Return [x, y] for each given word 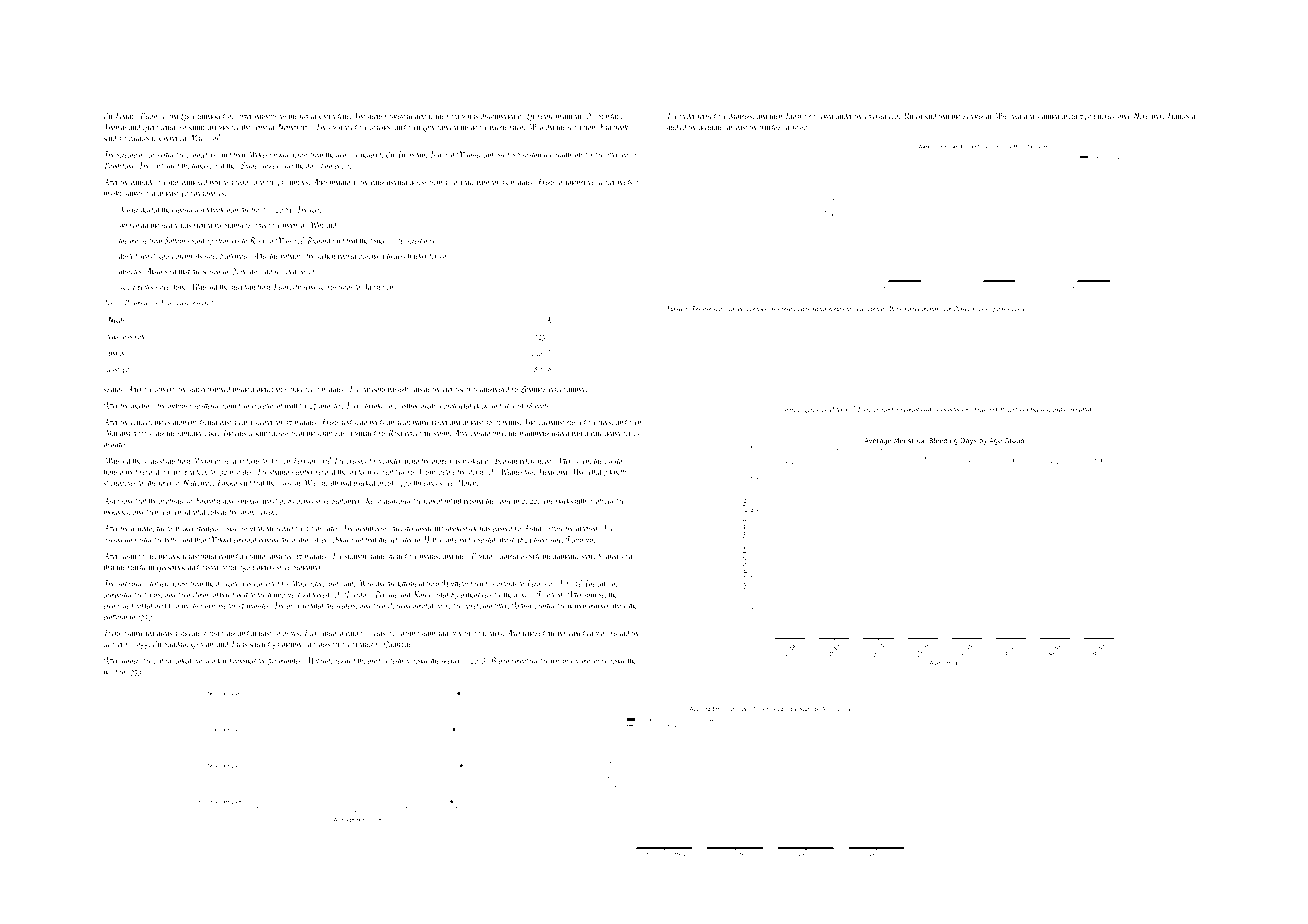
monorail [595, 660]
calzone [607, 583]
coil [159, 660]
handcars [1008, 308]
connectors [201, 155]
